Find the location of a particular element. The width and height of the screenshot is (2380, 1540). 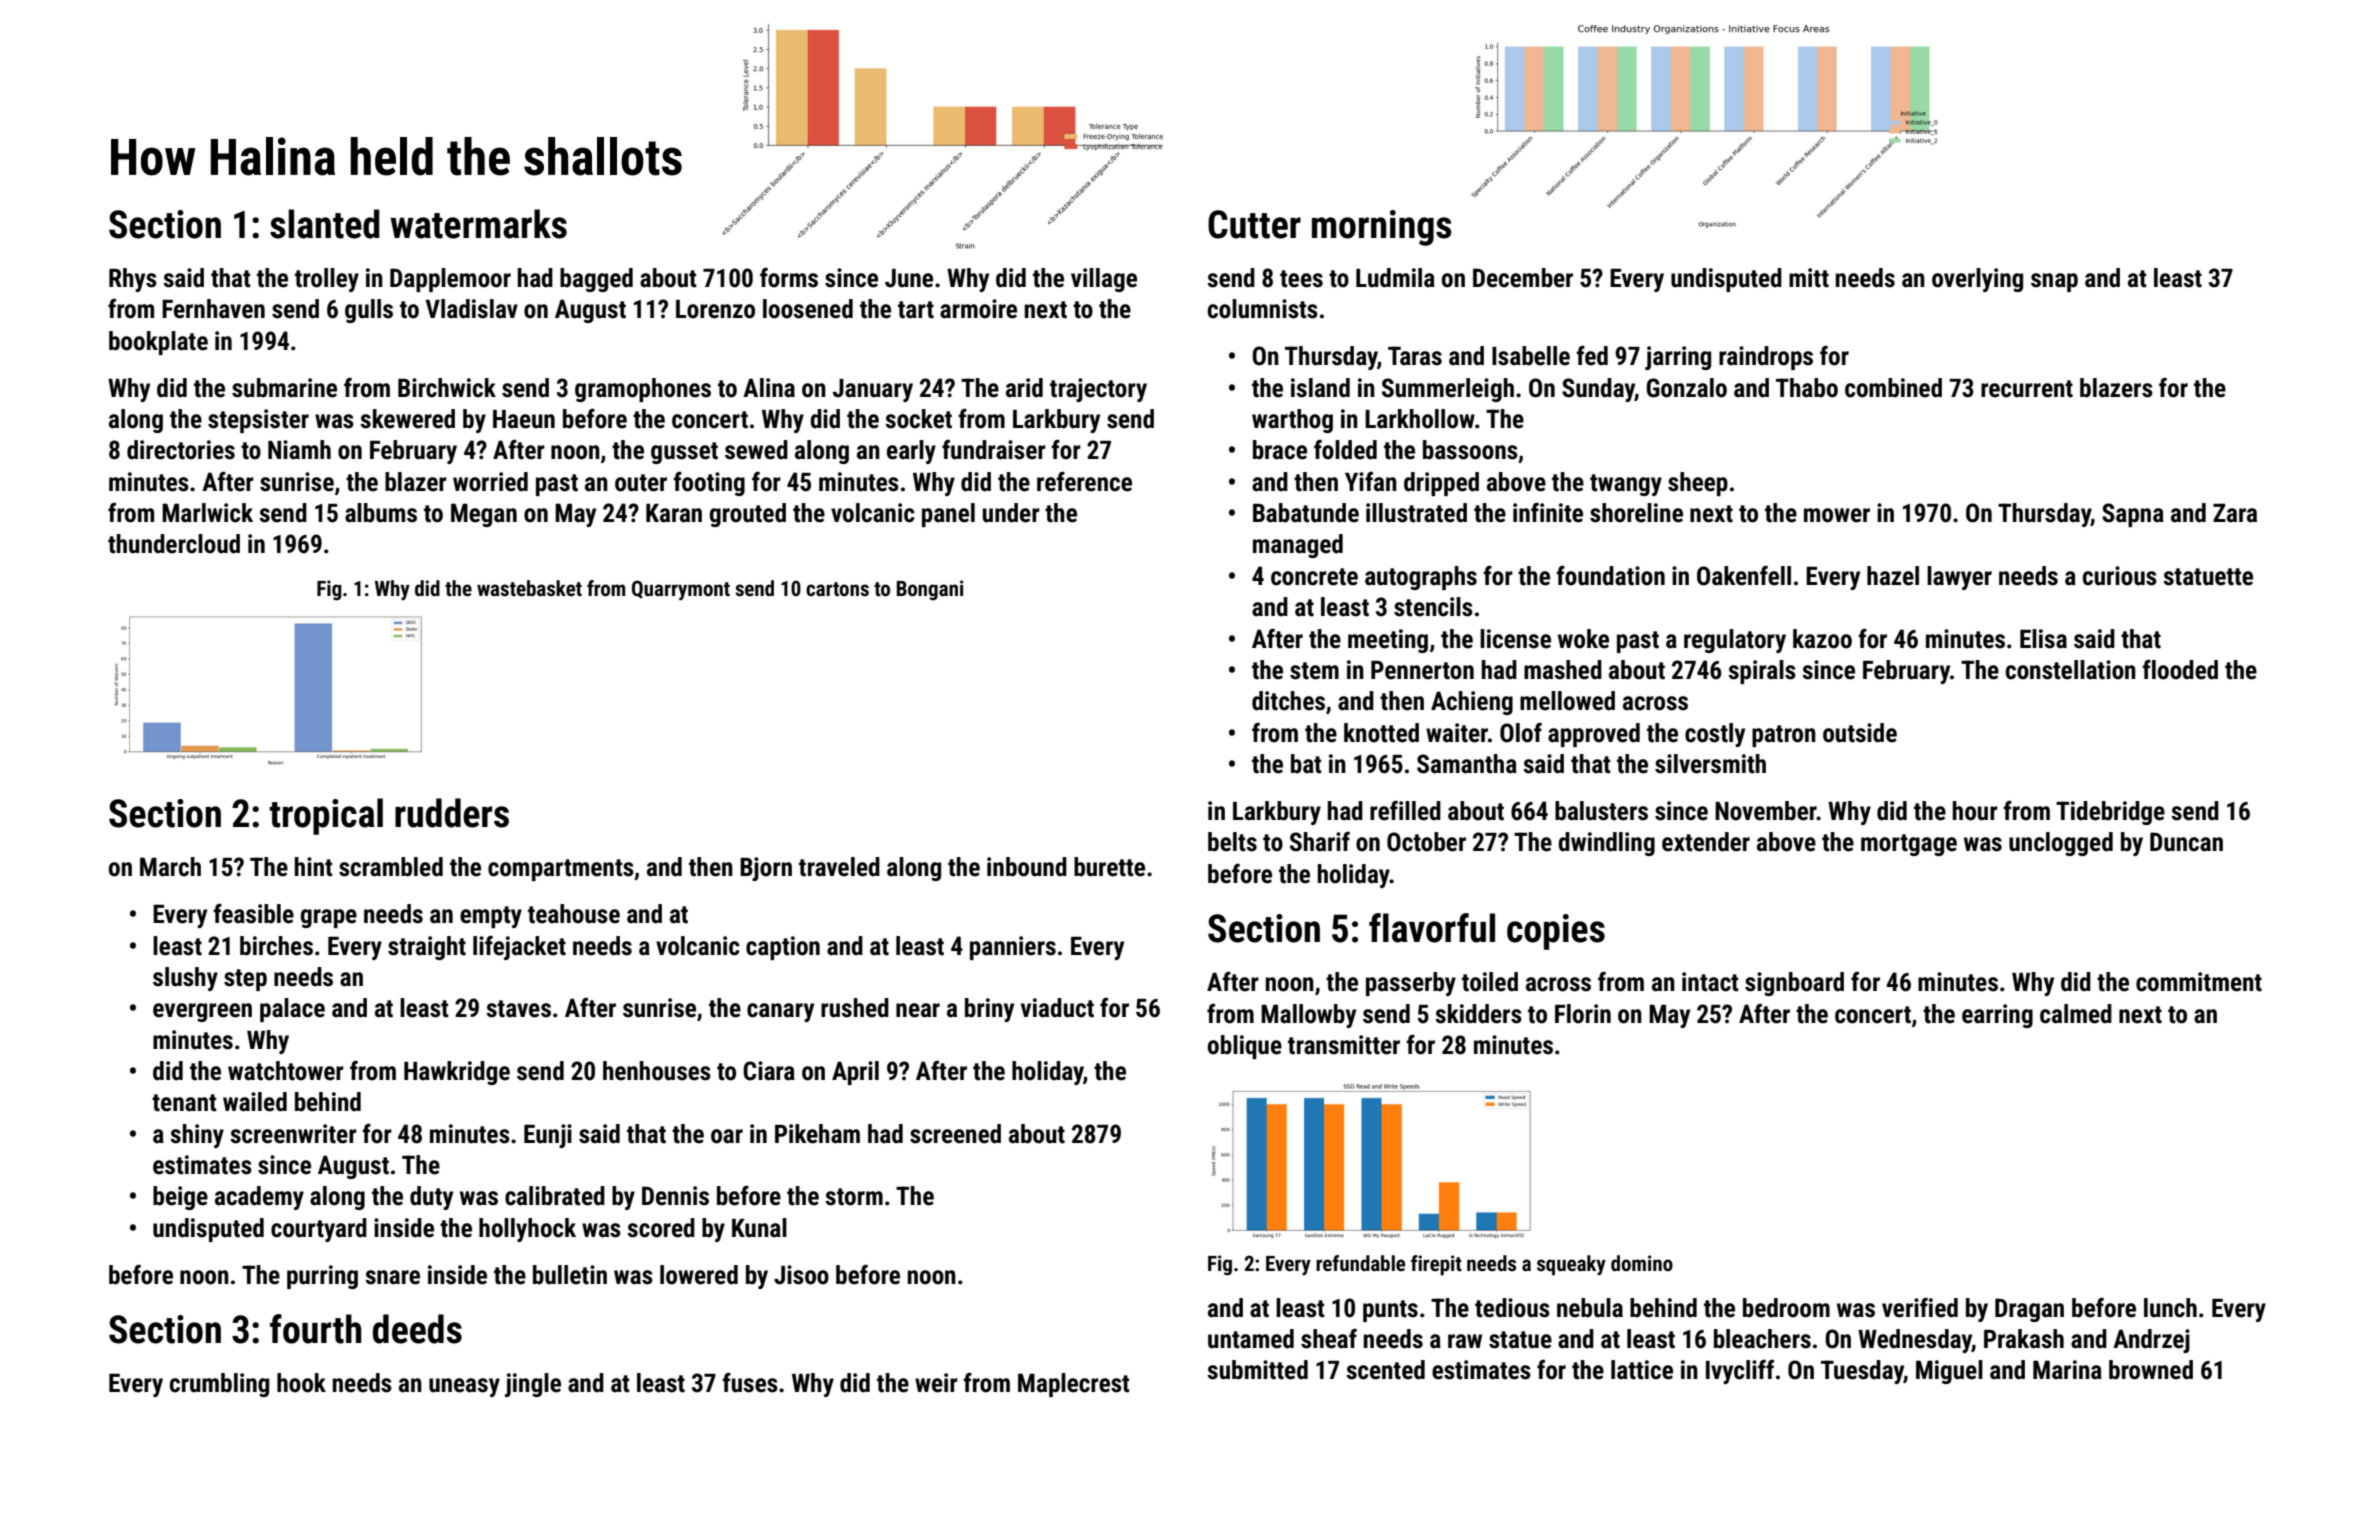

slanted is located at coordinates (325, 224).
